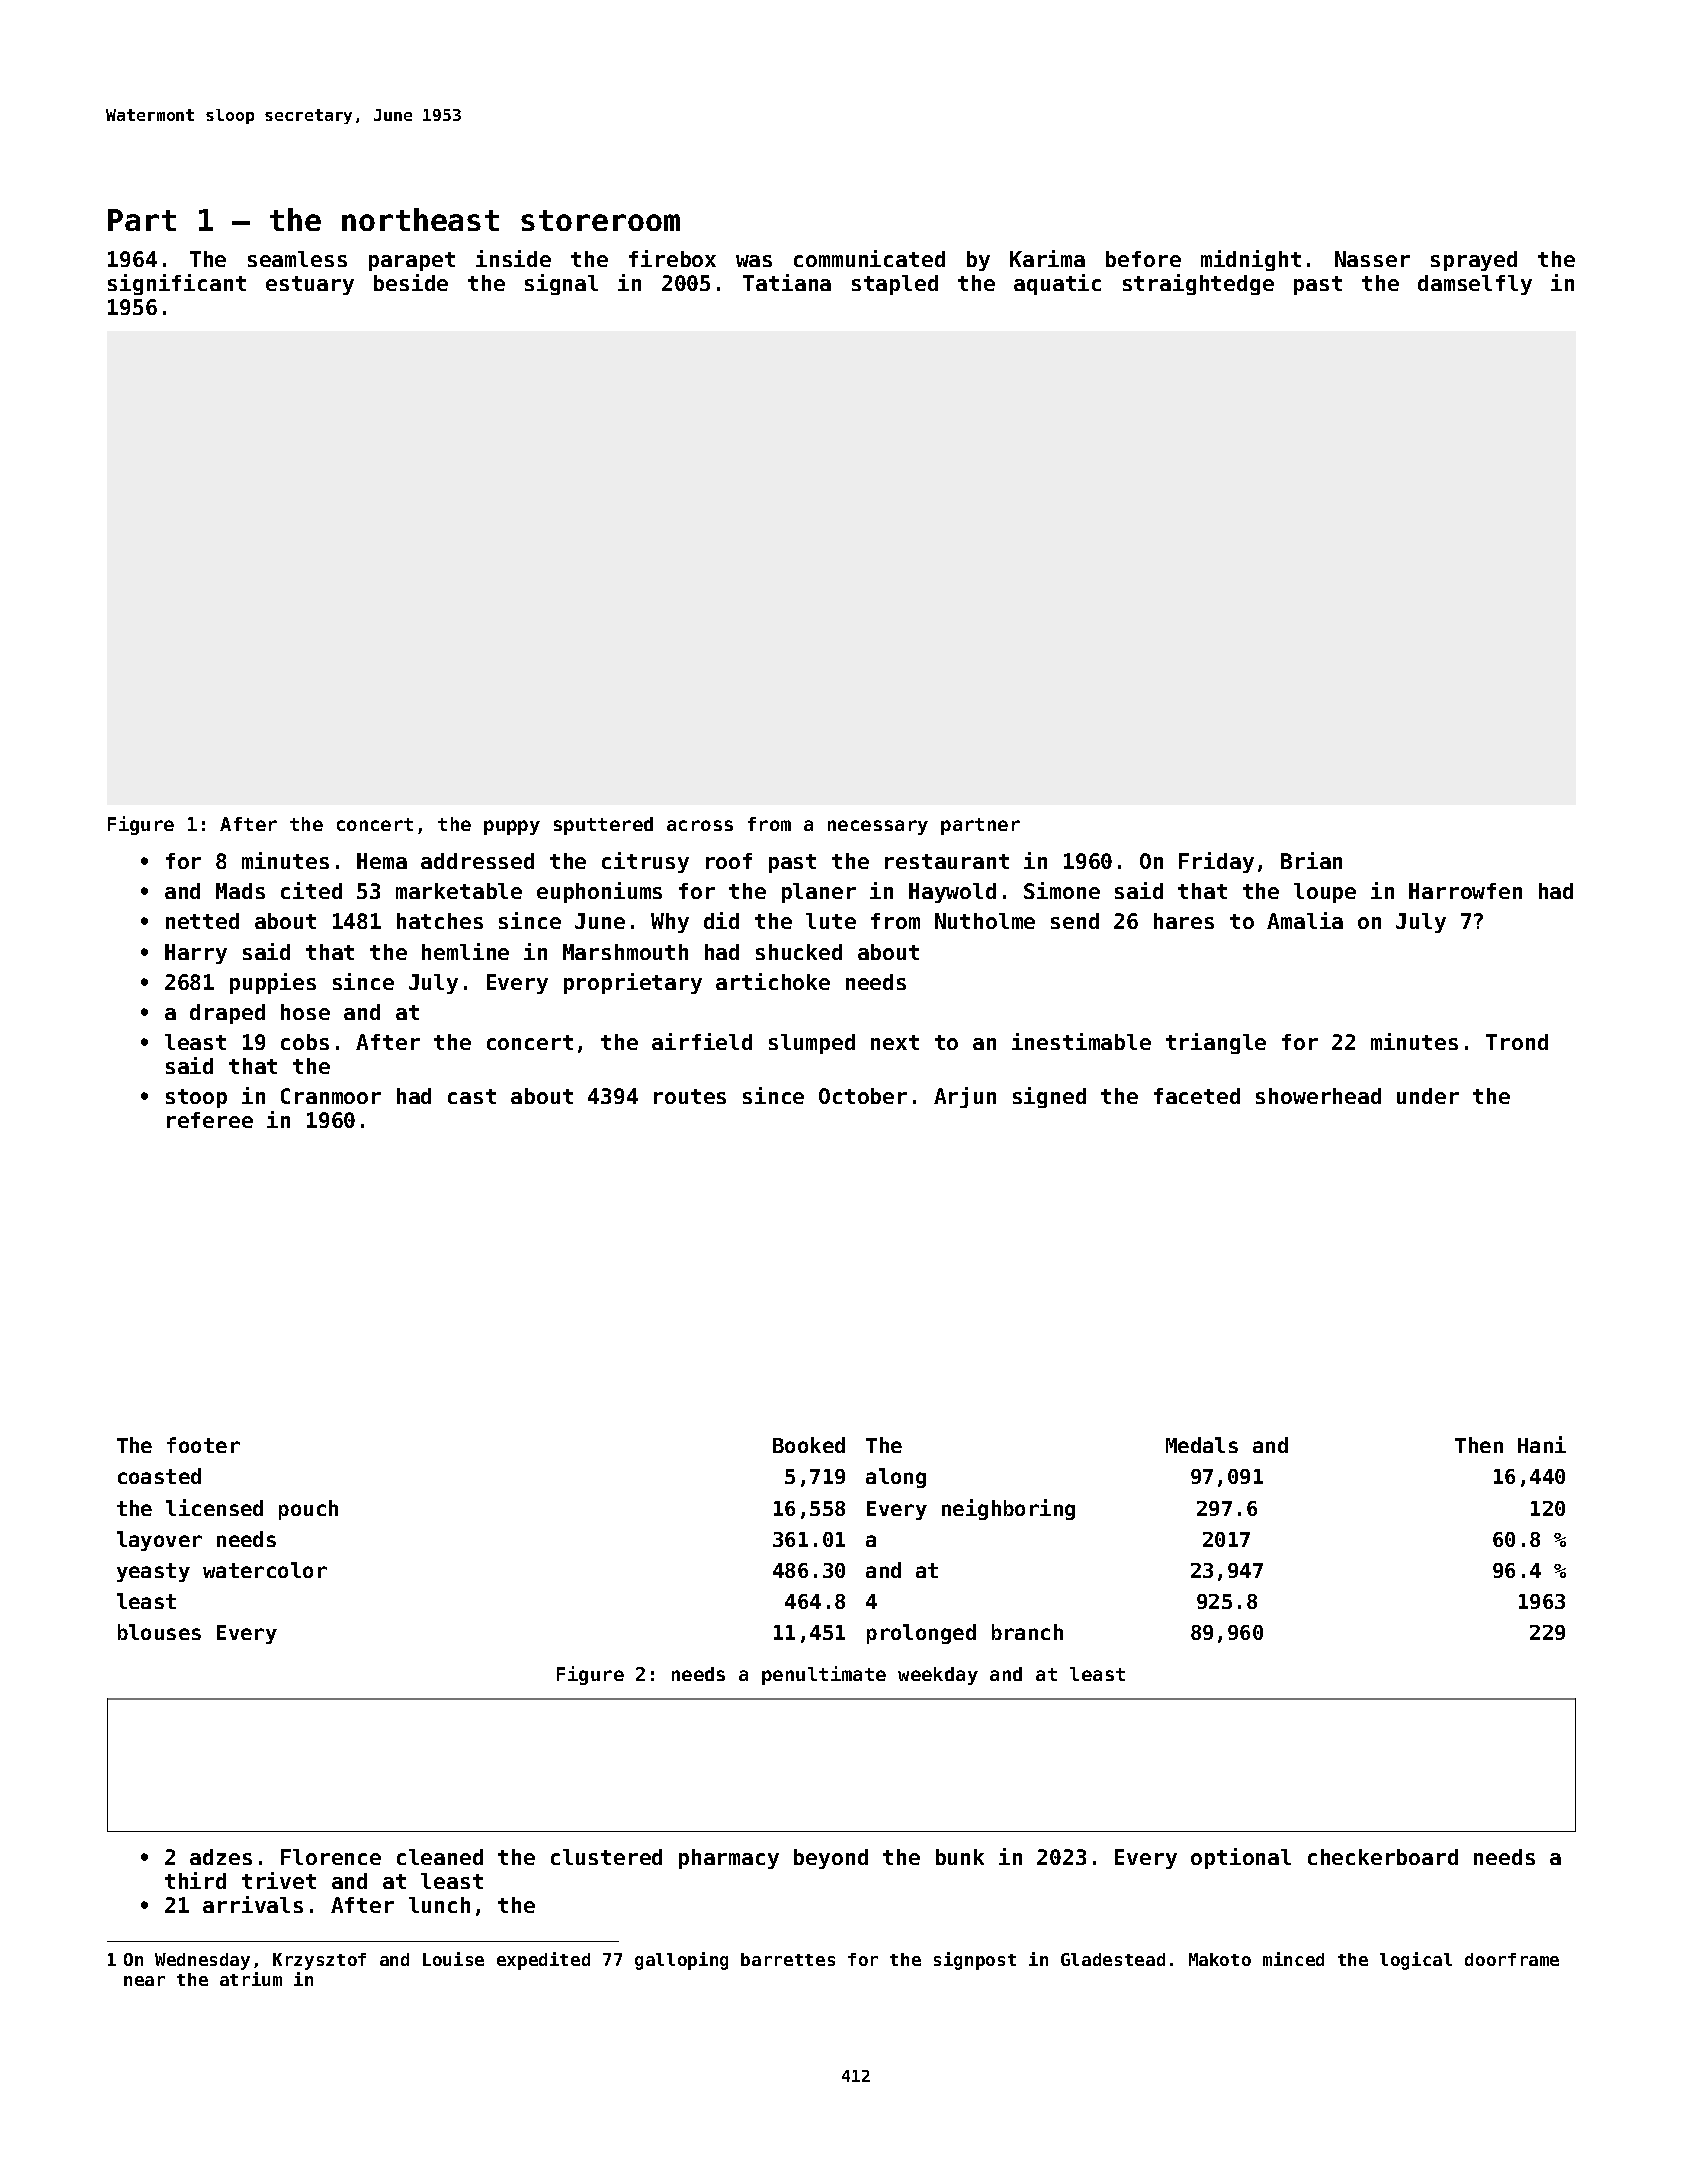  What do you see at coordinates (153, 1572) in the screenshot?
I see `yeasty` at bounding box center [153, 1572].
